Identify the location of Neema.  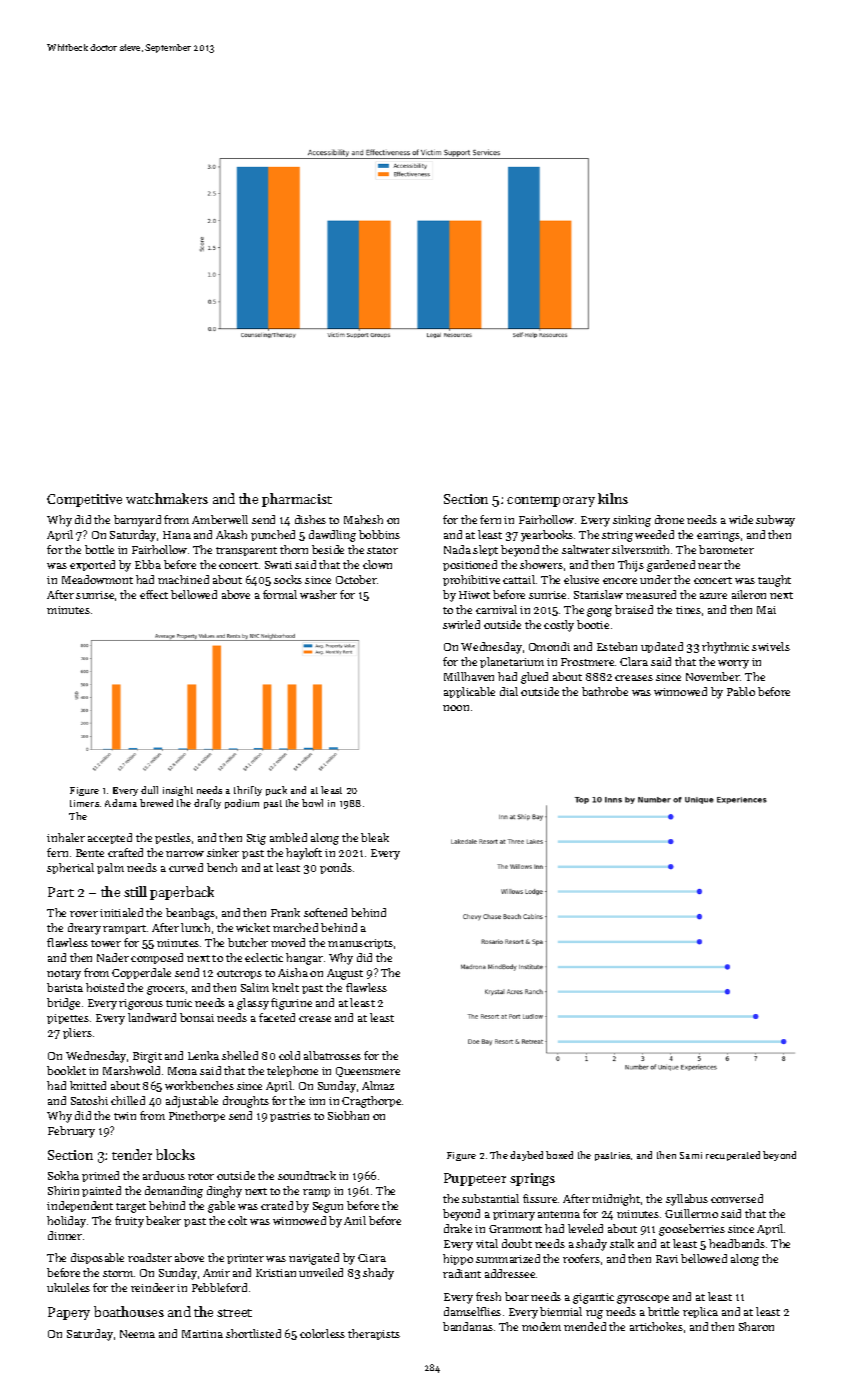
(137, 1334).
